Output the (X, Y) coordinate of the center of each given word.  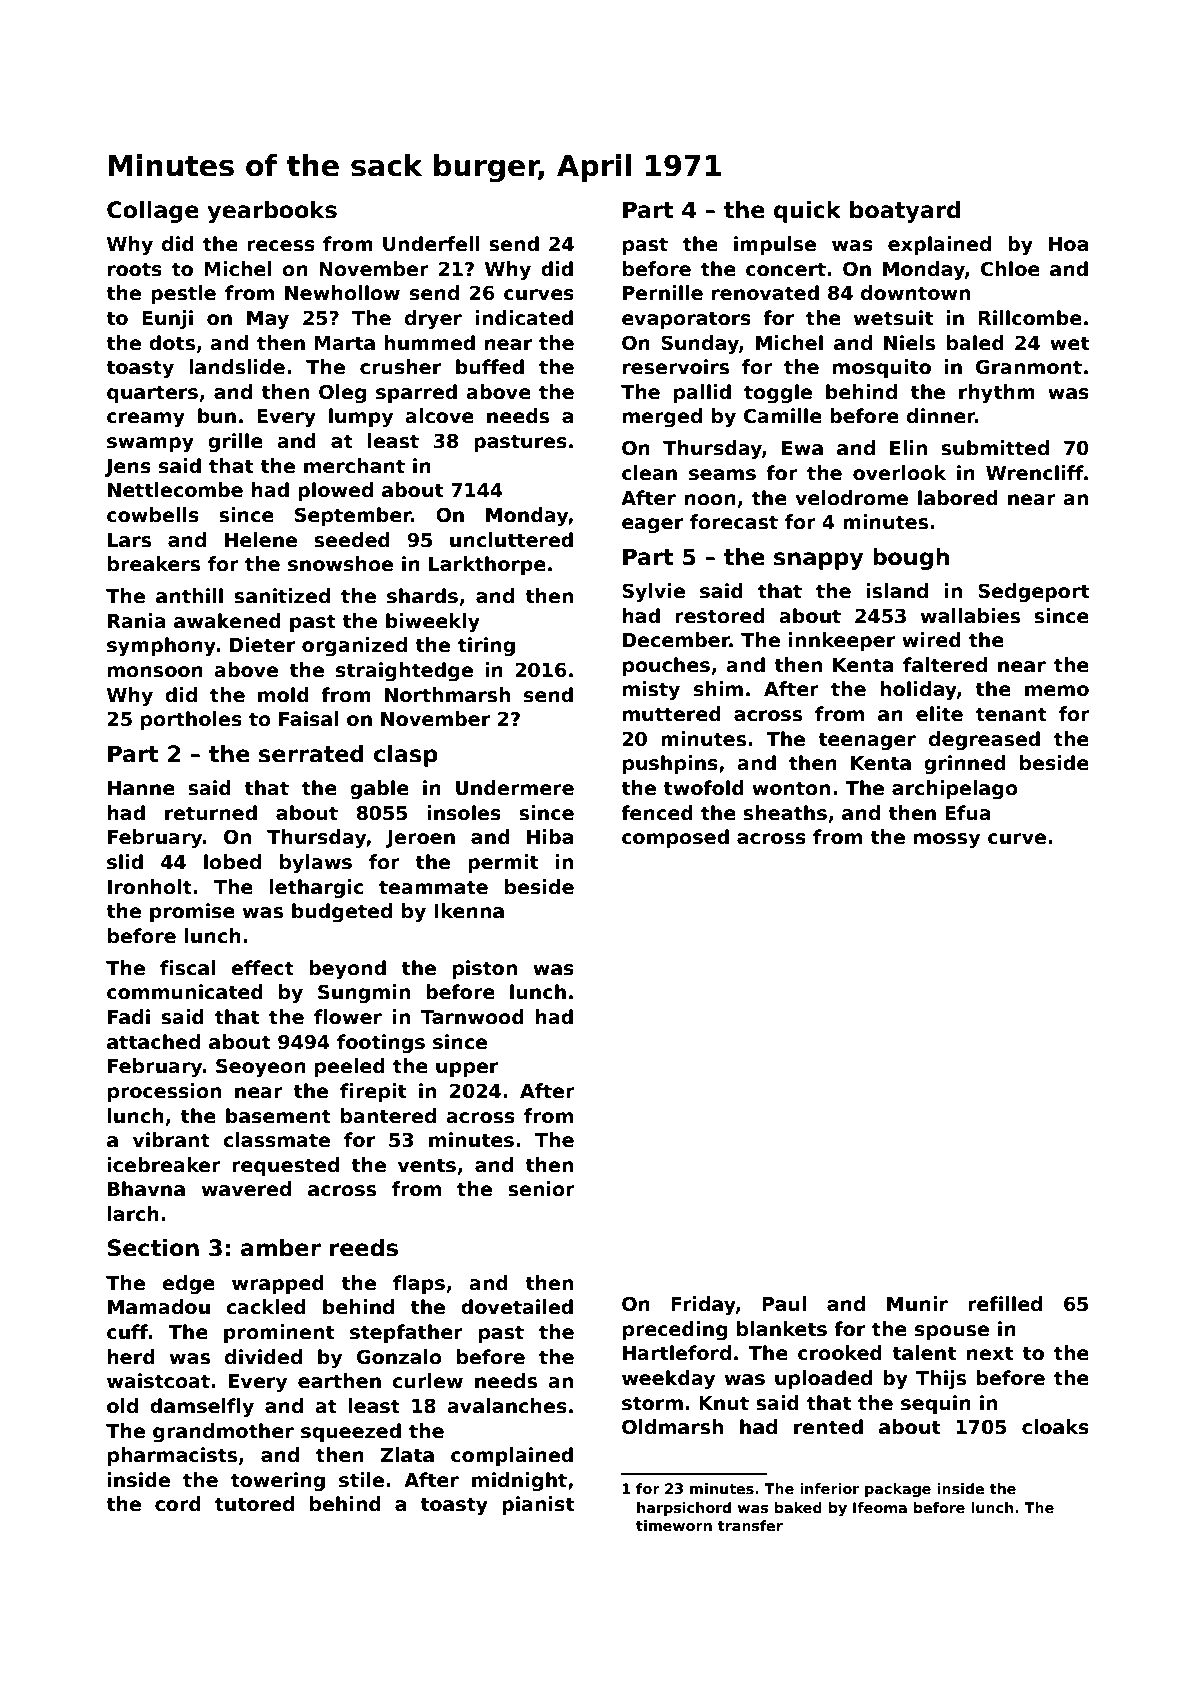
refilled (1005, 1304)
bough (911, 559)
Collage (153, 212)
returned (211, 813)
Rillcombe (1030, 318)
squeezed (351, 1432)
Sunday (700, 344)
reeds (364, 1248)
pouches (666, 666)
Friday (703, 1305)
